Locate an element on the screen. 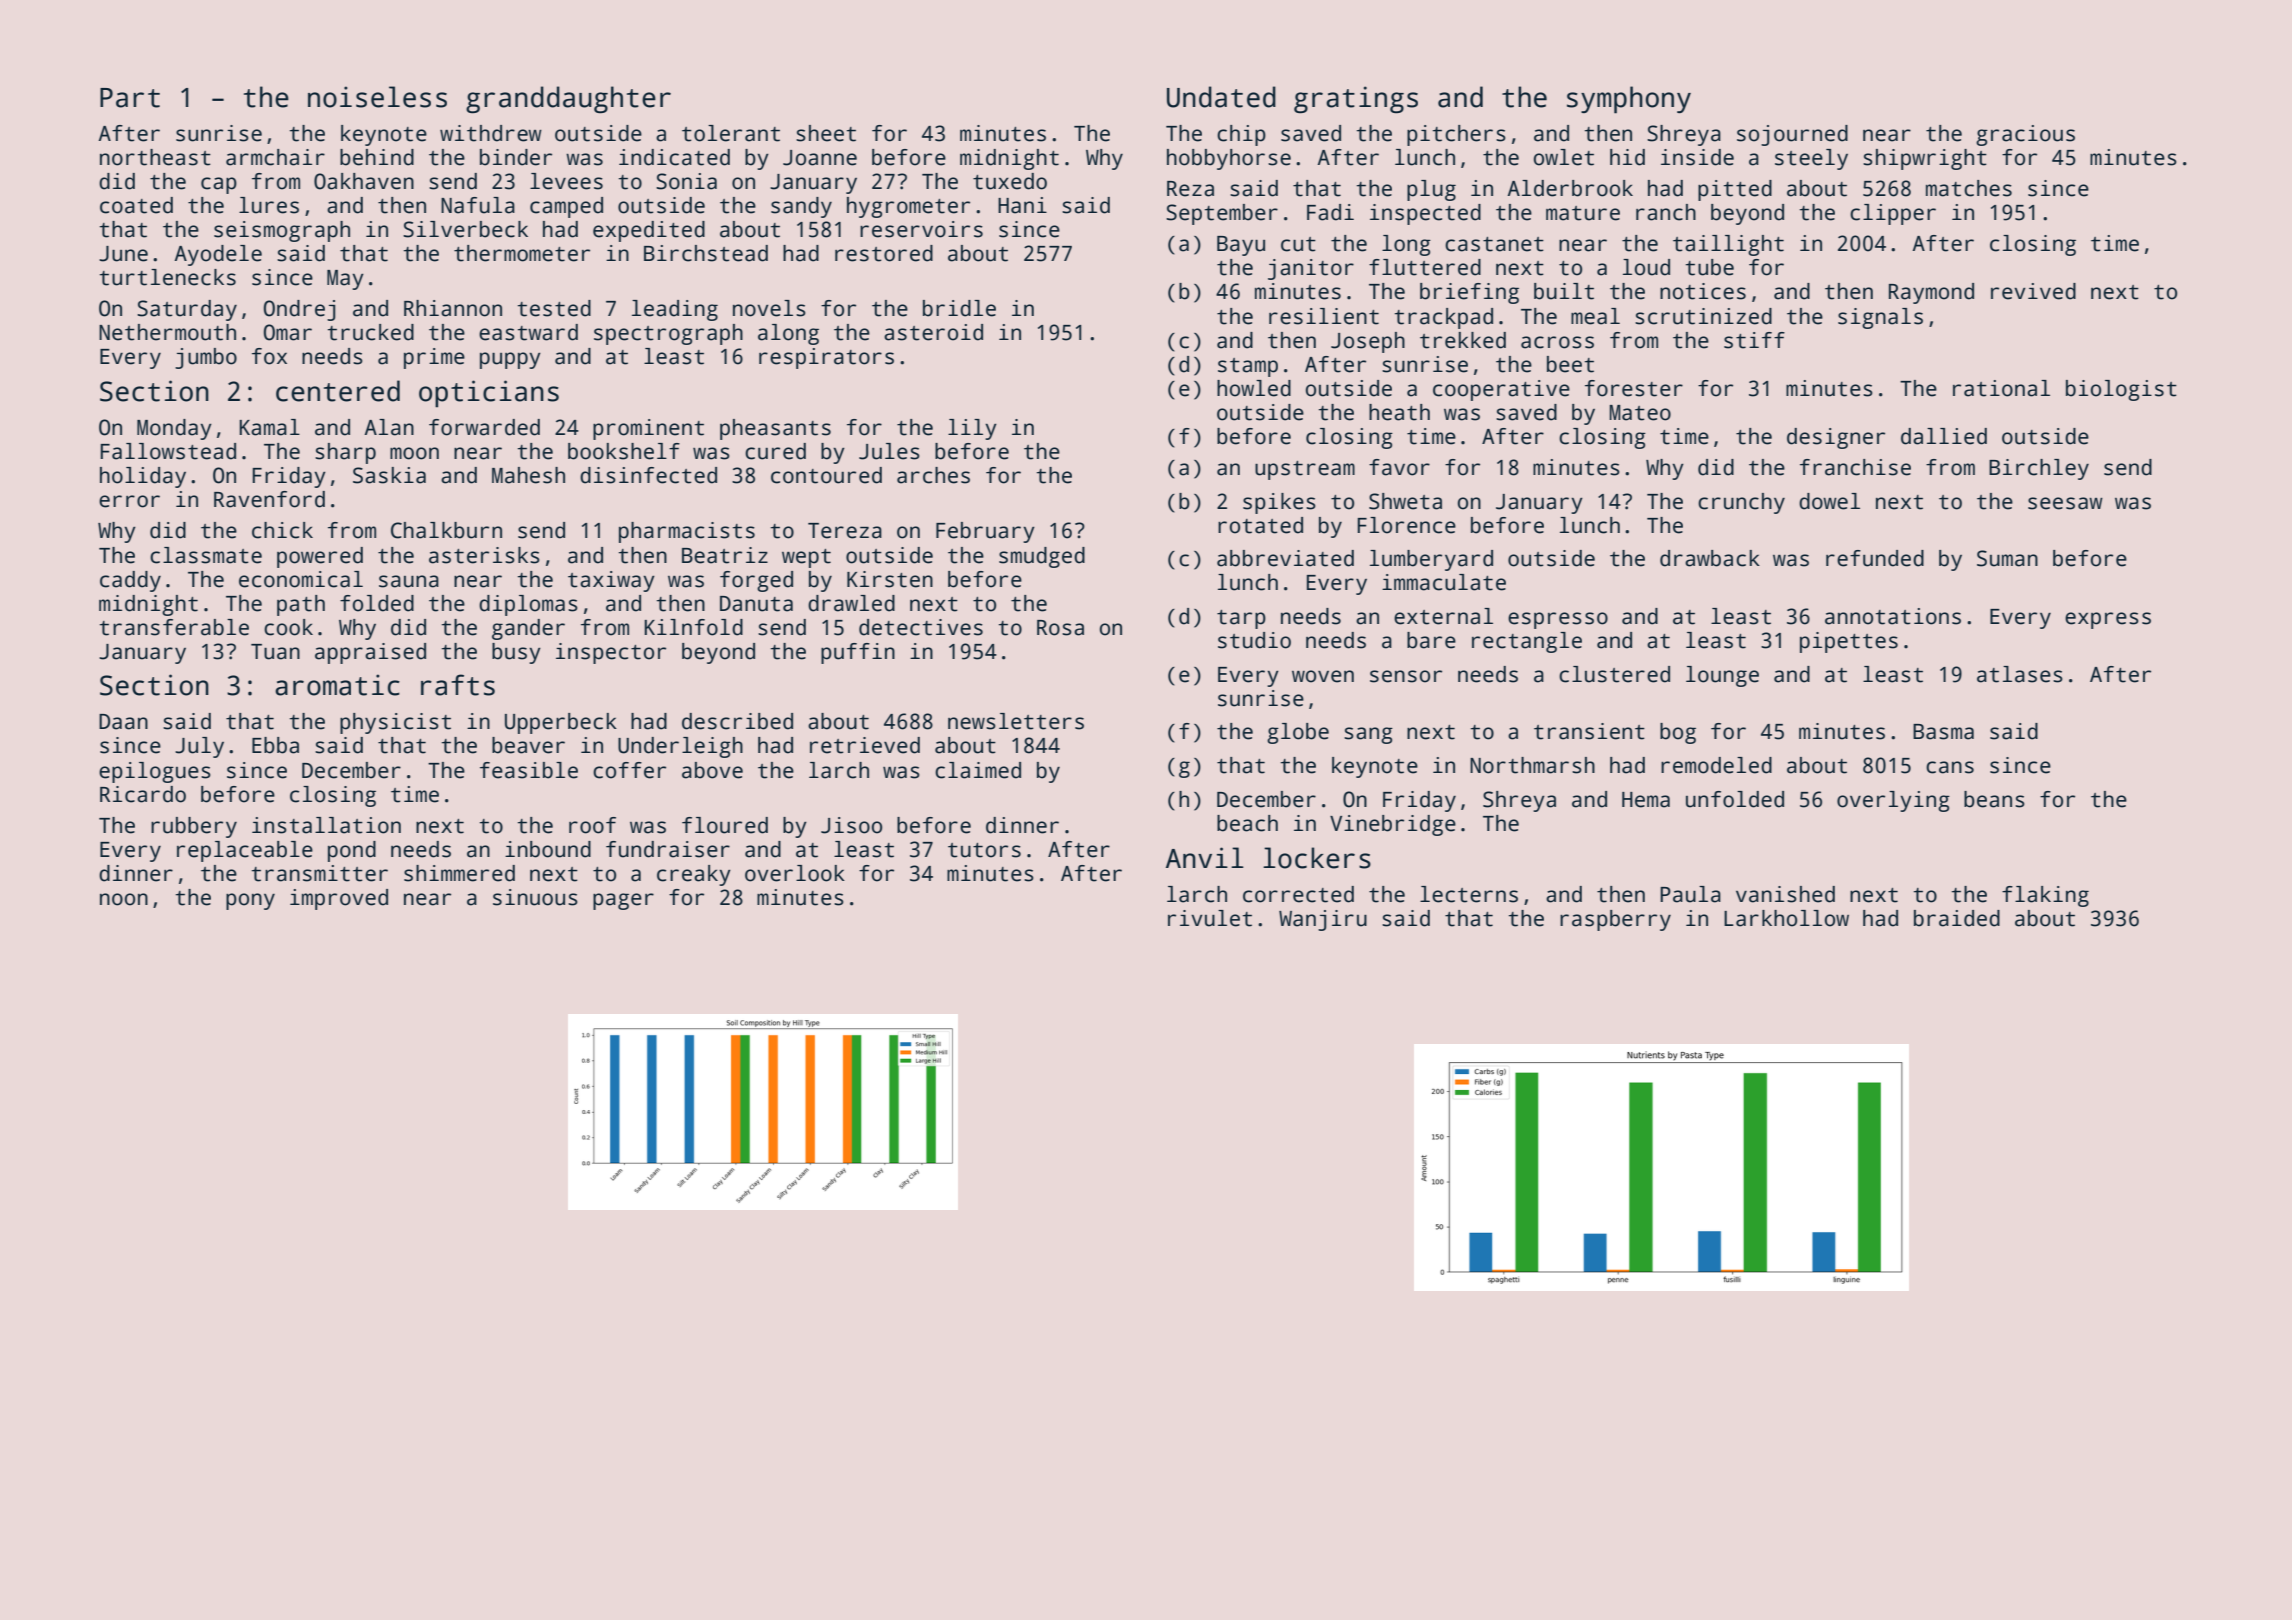  Undated is located at coordinates (1221, 97).
